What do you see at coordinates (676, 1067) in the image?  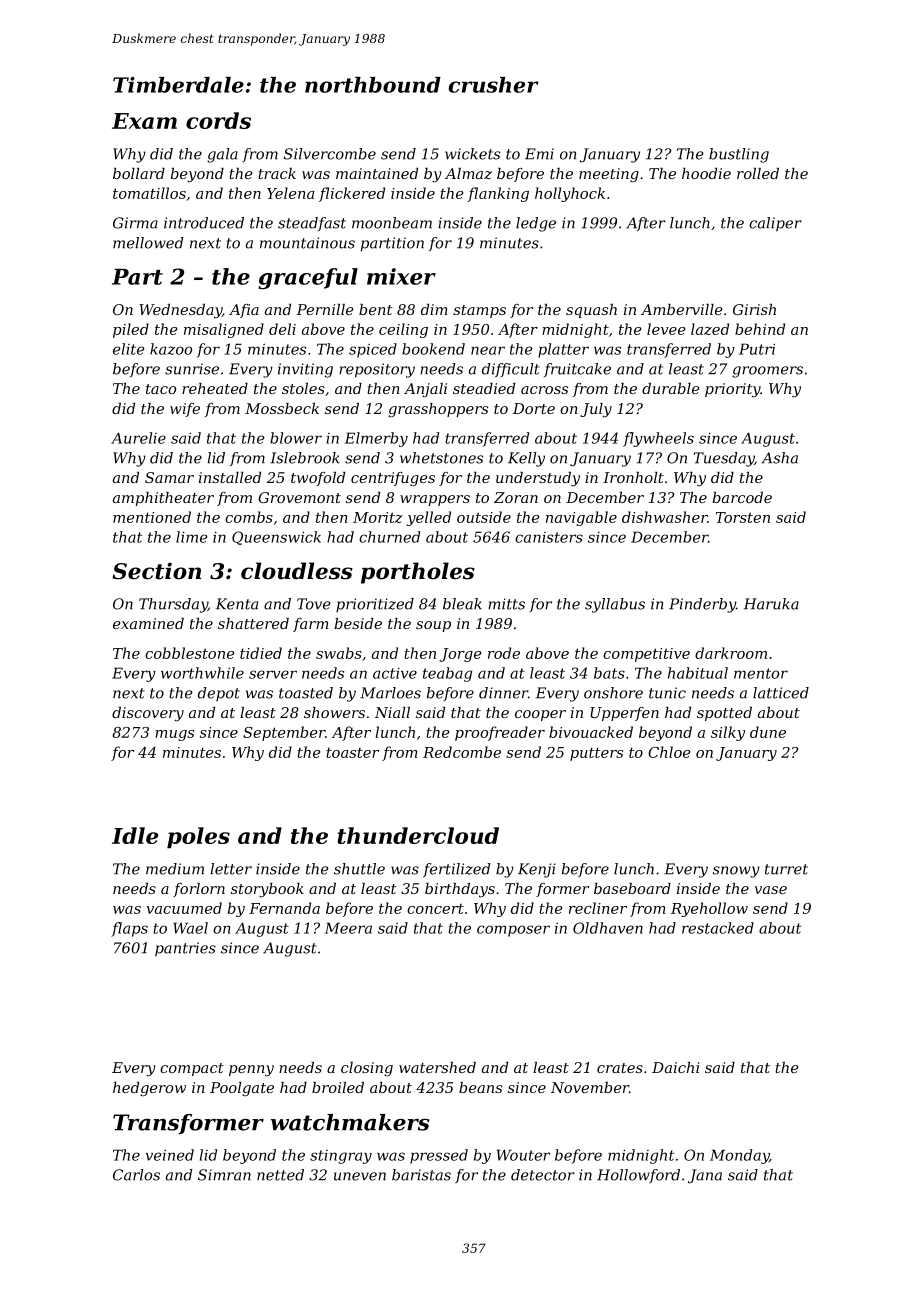 I see `Daichi` at bounding box center [676, 1067].
